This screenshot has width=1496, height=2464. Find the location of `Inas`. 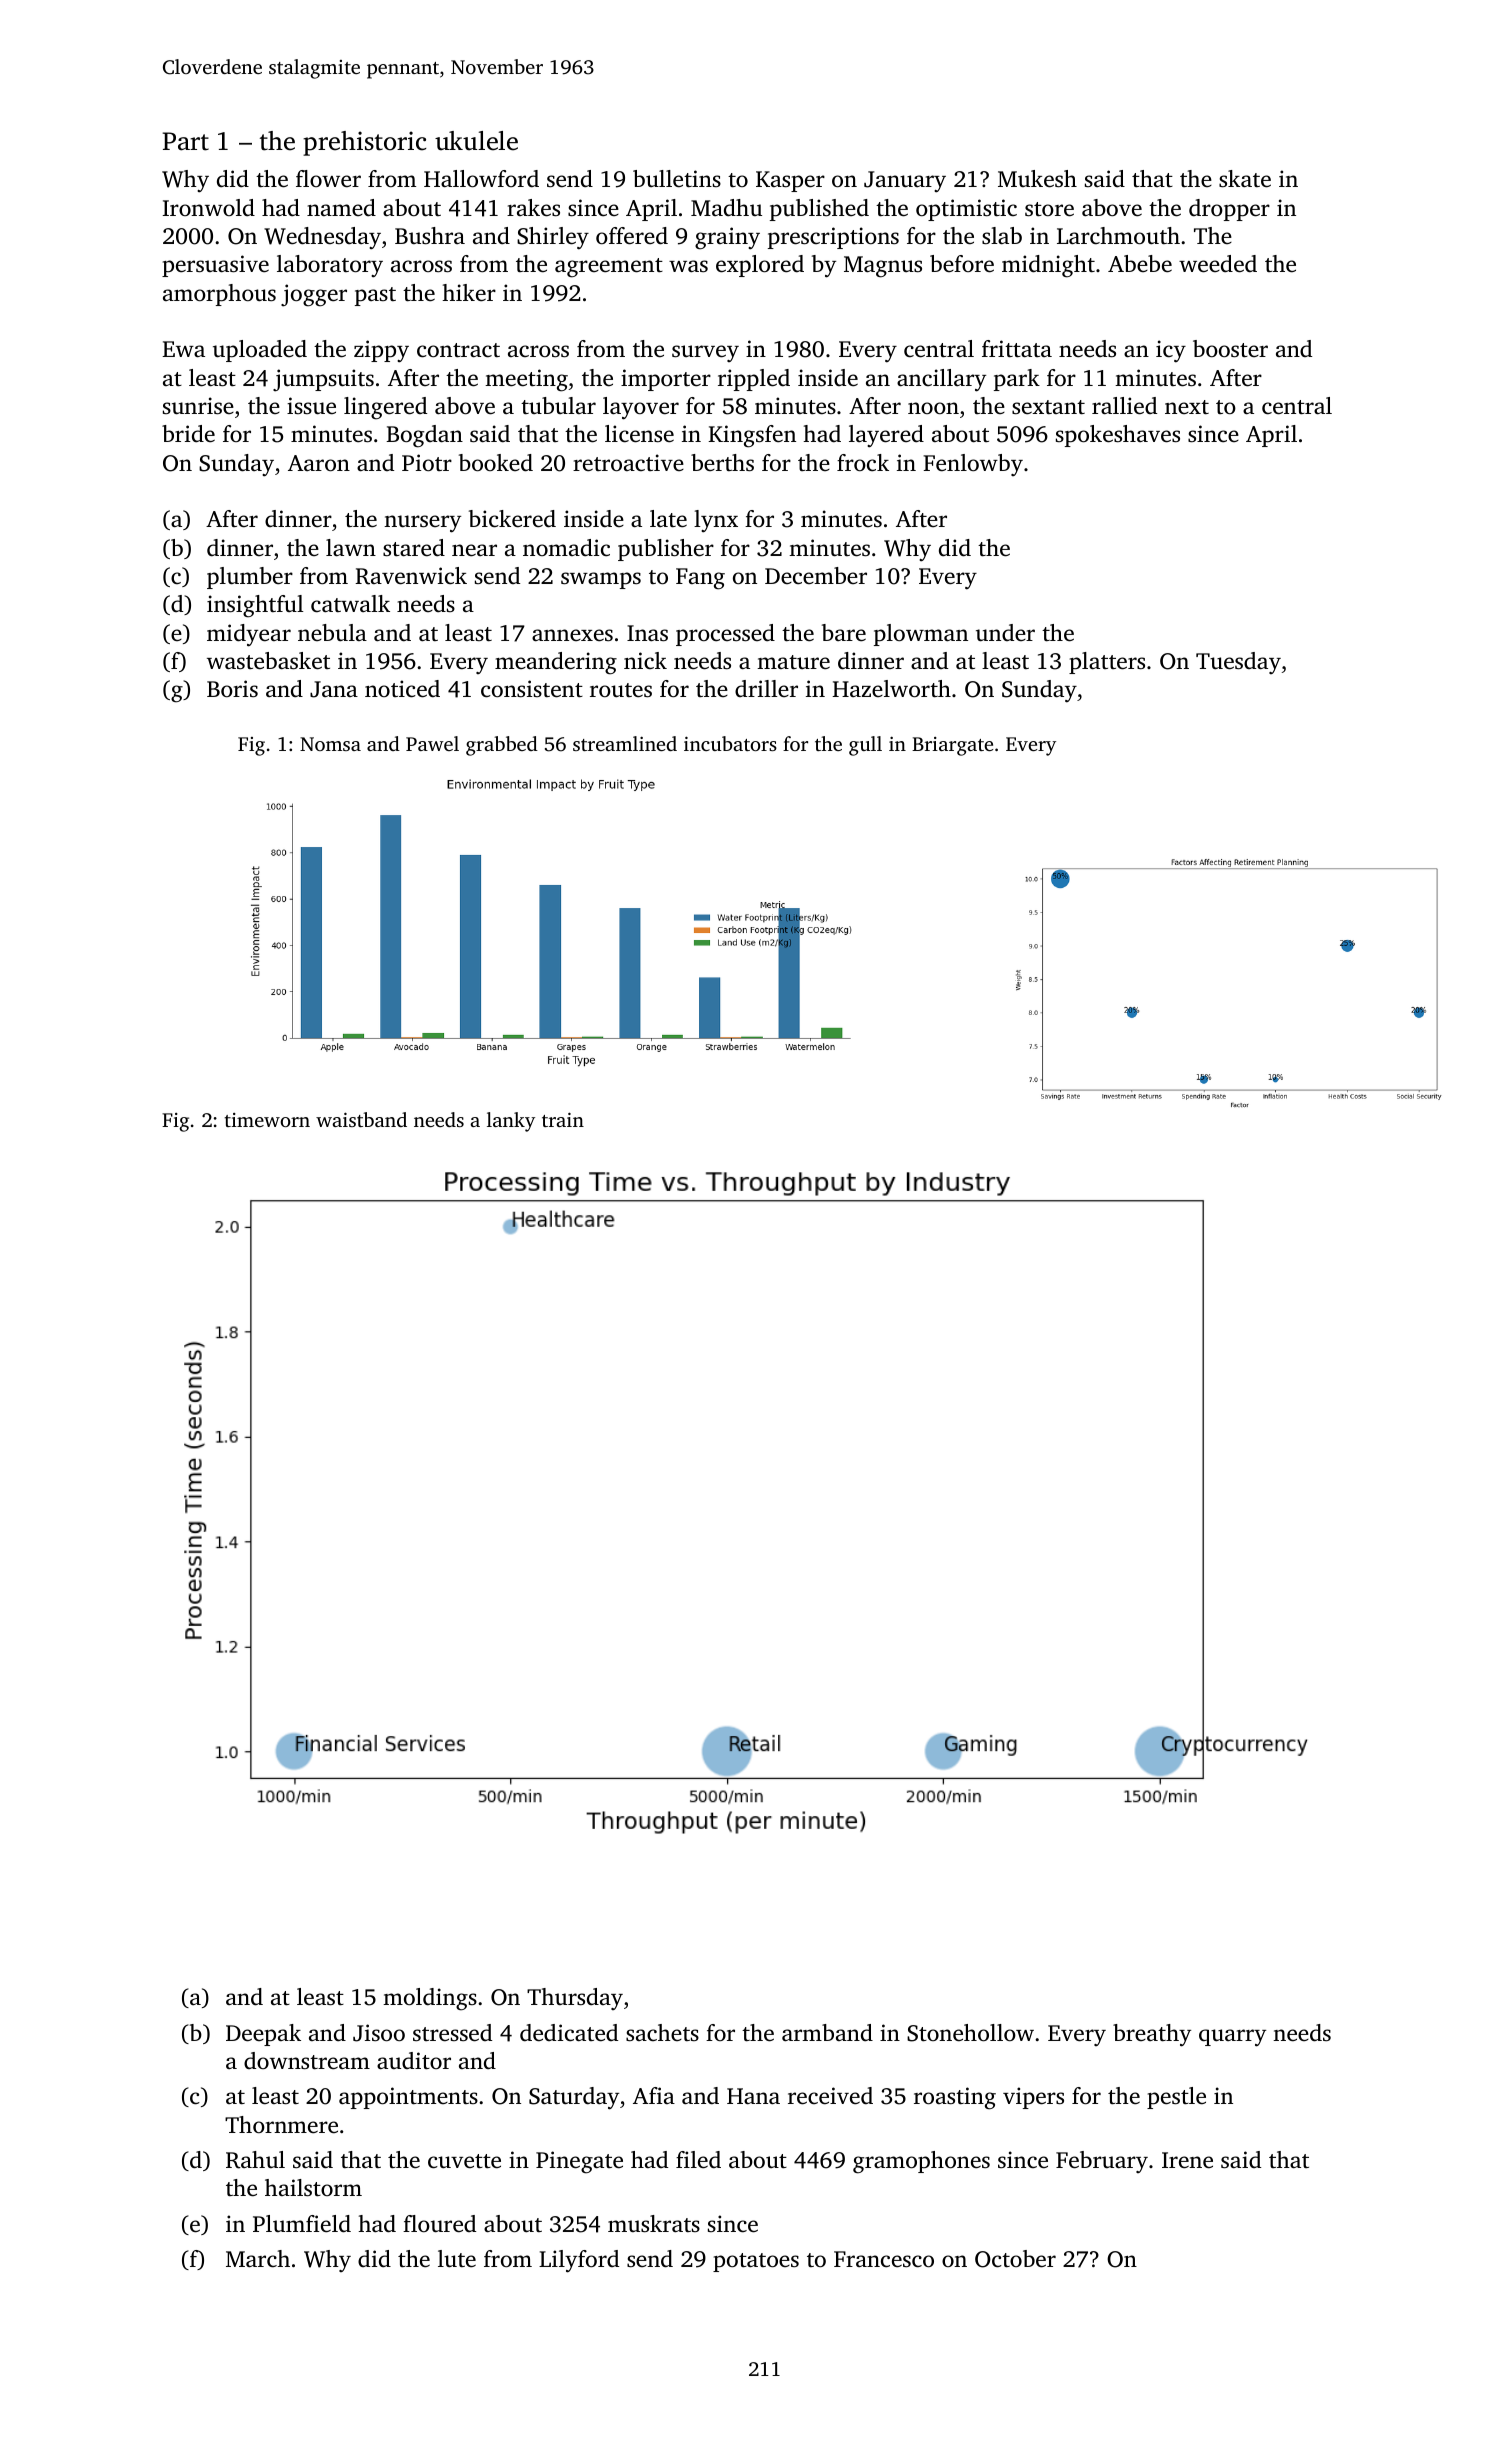

Inas is located at coordinates (647, 633).
